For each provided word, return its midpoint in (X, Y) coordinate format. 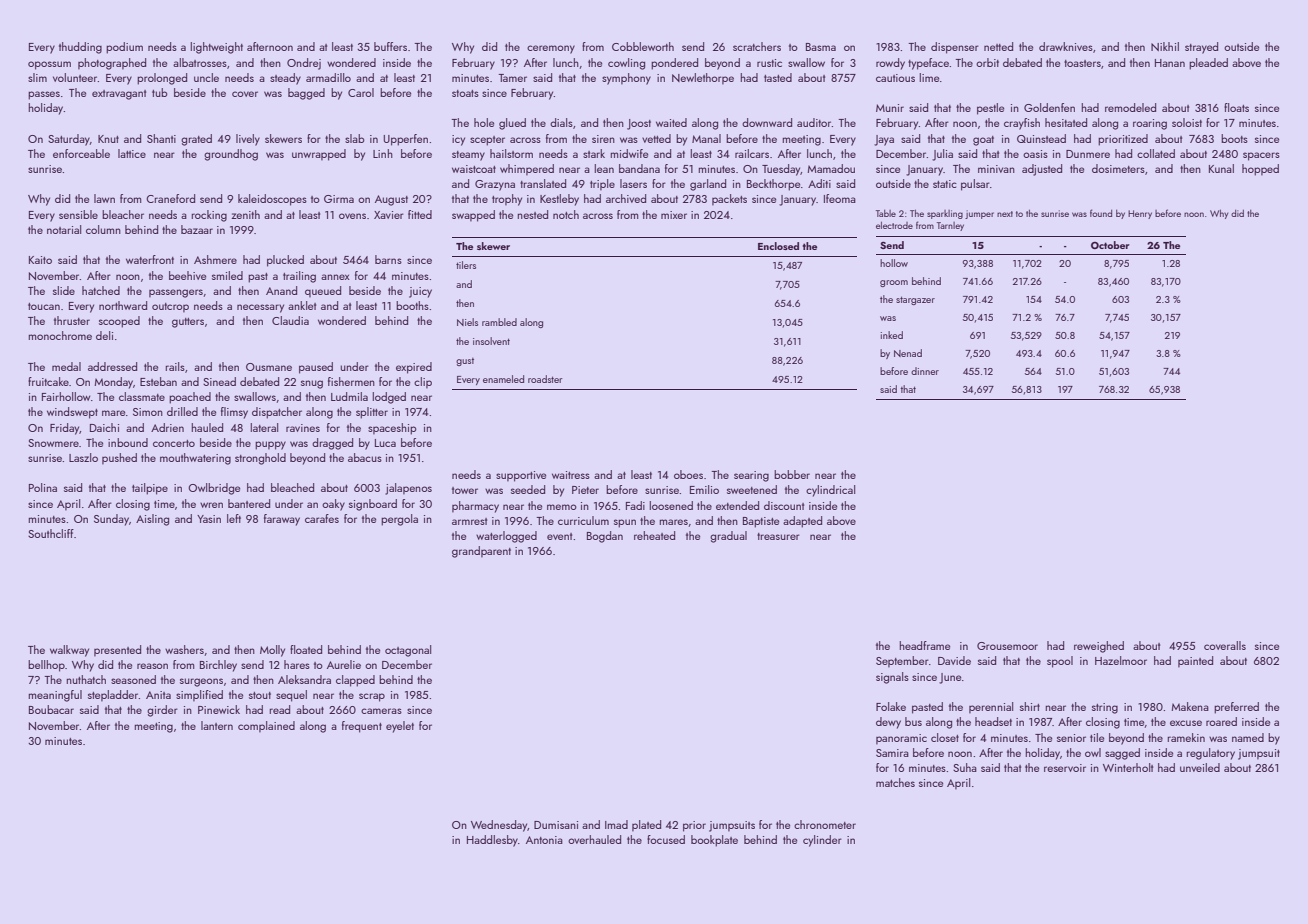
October (1110, 245)
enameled (503, 379)
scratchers (757, 46)
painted (1195, 661)
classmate (142, 396)
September (902, 661)
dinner (925, 371)
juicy (420, 292)
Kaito (40, 260)
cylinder (822, 841)
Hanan (1170, 63)
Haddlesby (492, 841)
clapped (355, 681)
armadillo (328, 77)
